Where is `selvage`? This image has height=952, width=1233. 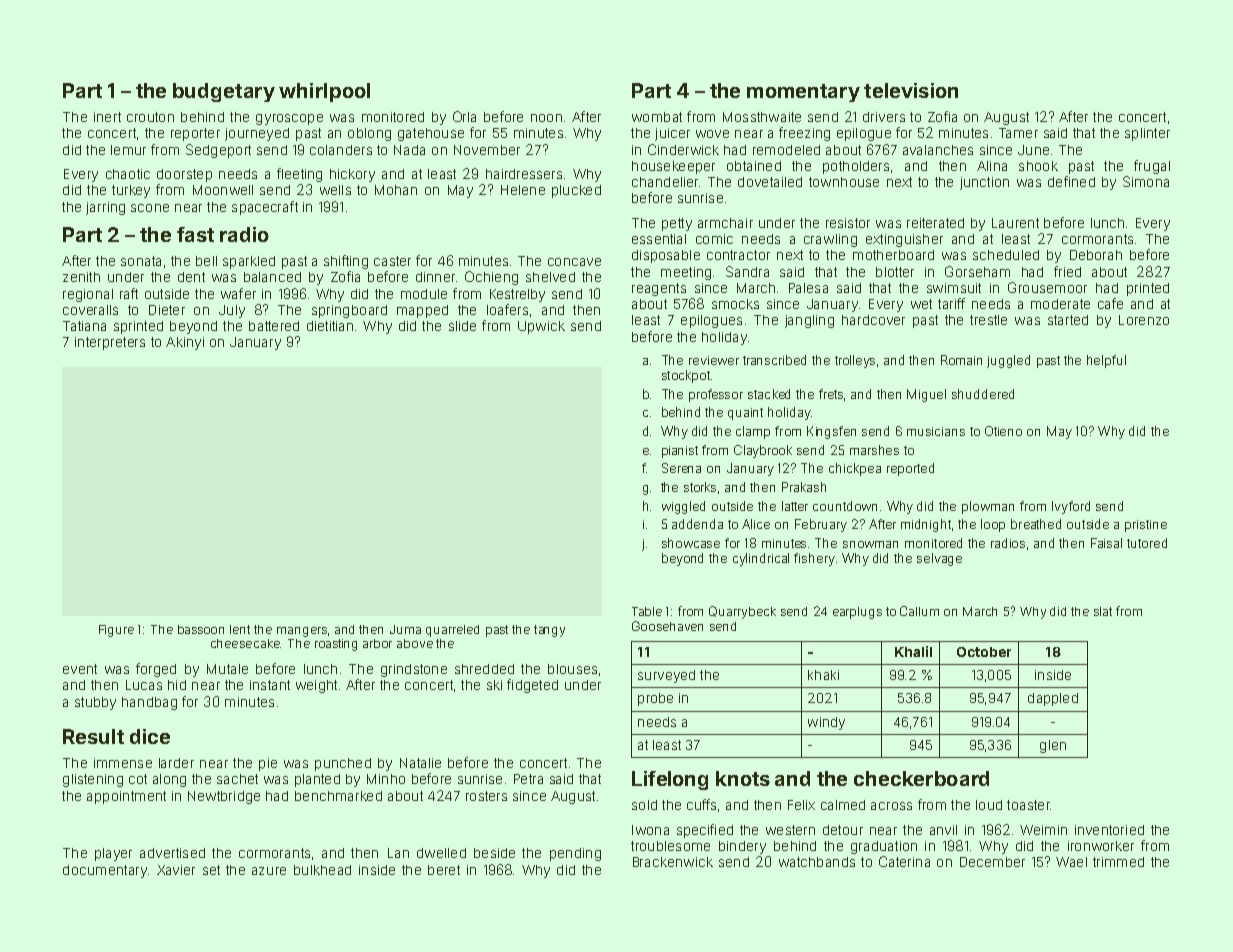
selvage is located at coordinates (939, 559).
